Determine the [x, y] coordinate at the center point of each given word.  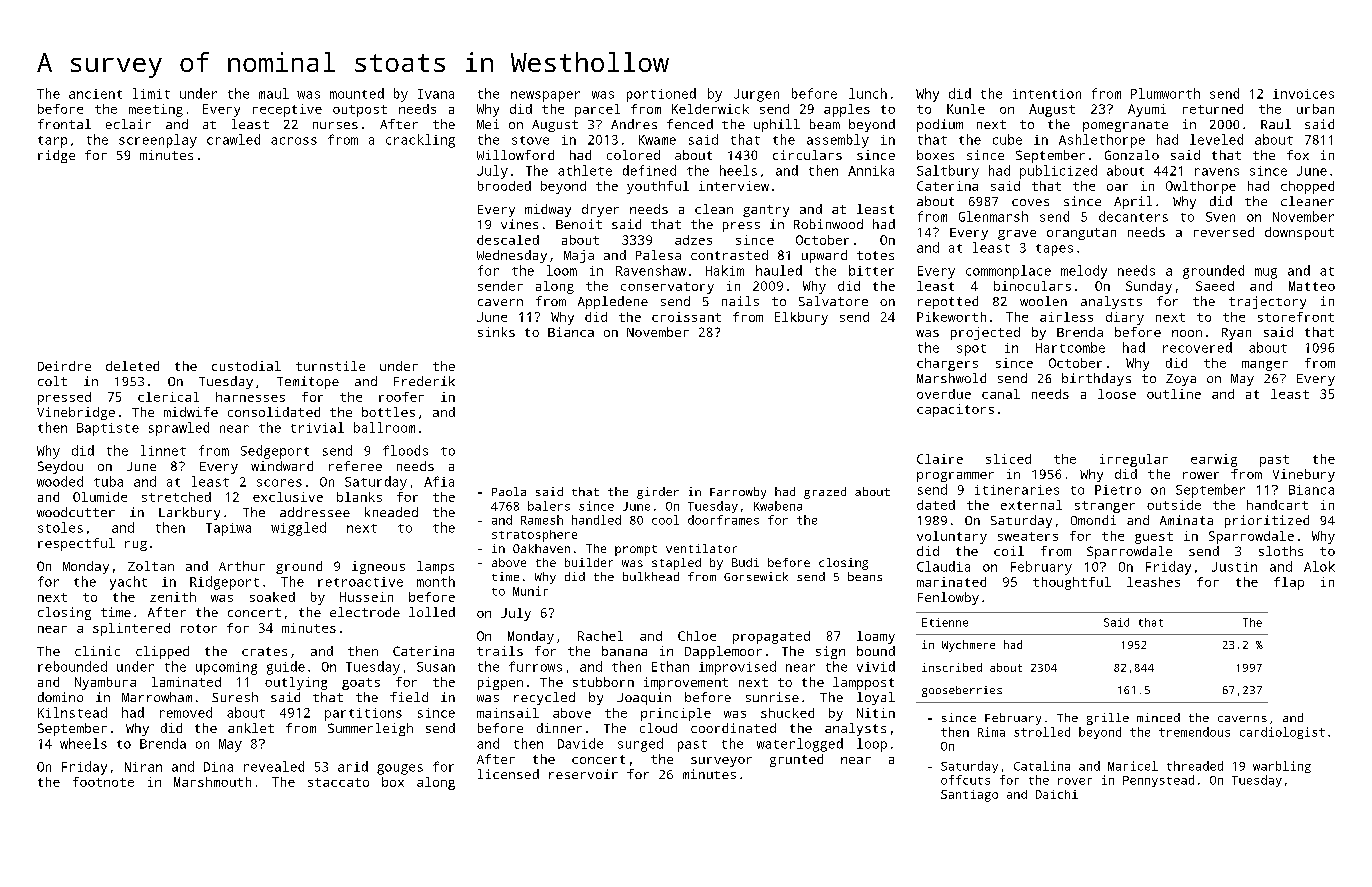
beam [825, 124]
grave [1017, 235]
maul [274, 93]
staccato [338, 782]
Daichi [1057, 794]
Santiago [969, 796]
